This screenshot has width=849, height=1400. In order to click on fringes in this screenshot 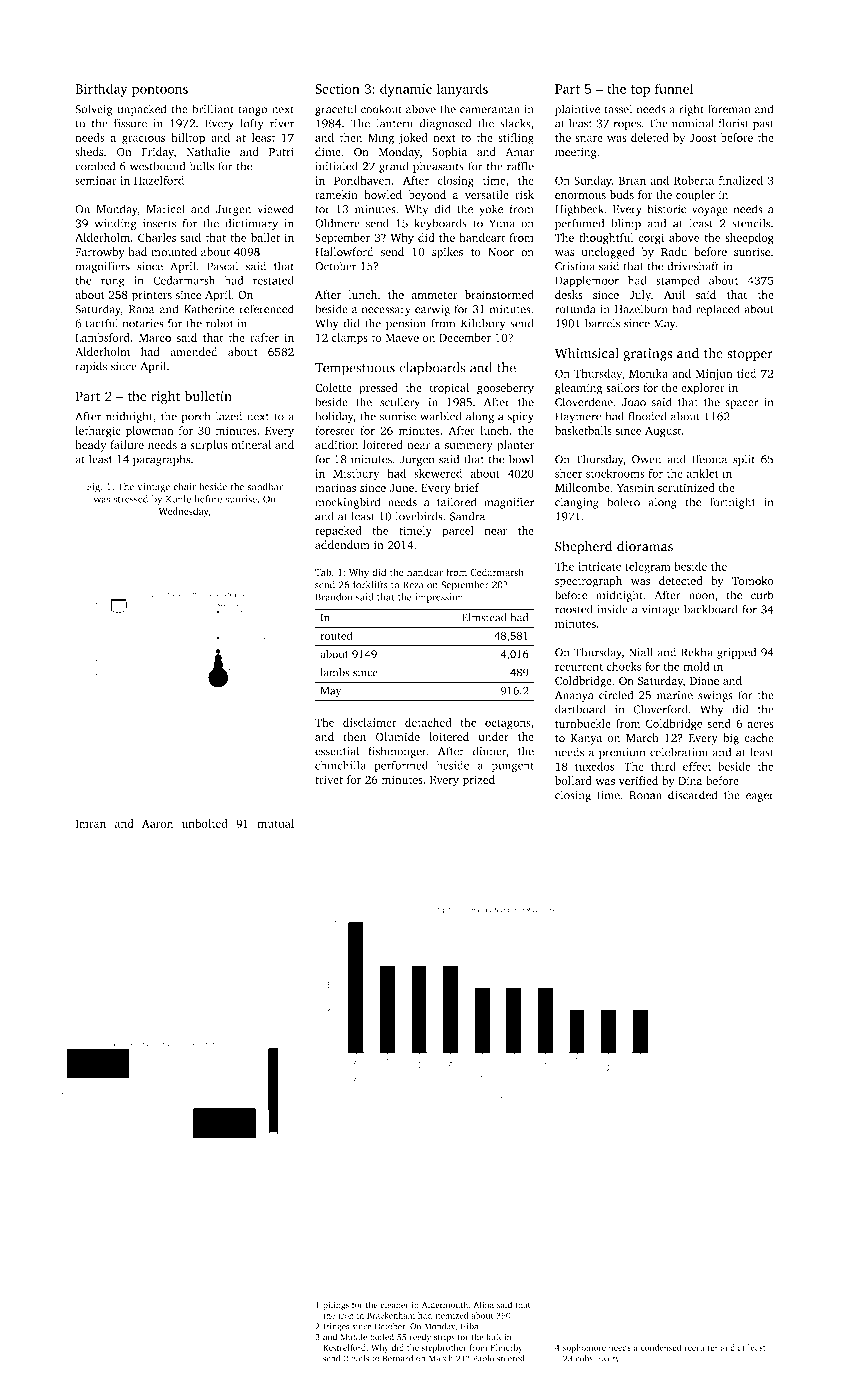, I will do `click(336, 1327)`.
